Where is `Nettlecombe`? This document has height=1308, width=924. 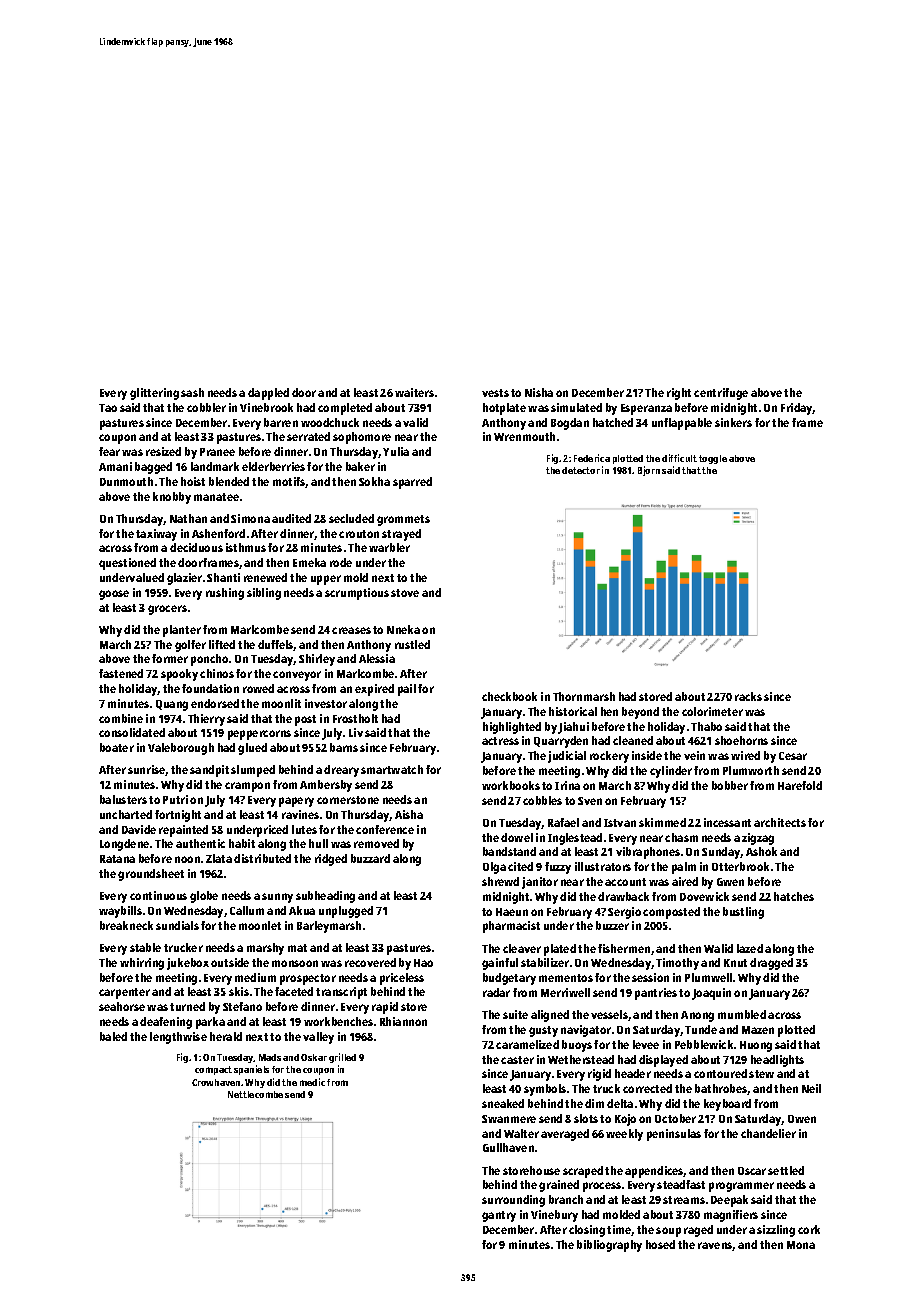 Nettlecombe is located at coordinates (255, 1094).
